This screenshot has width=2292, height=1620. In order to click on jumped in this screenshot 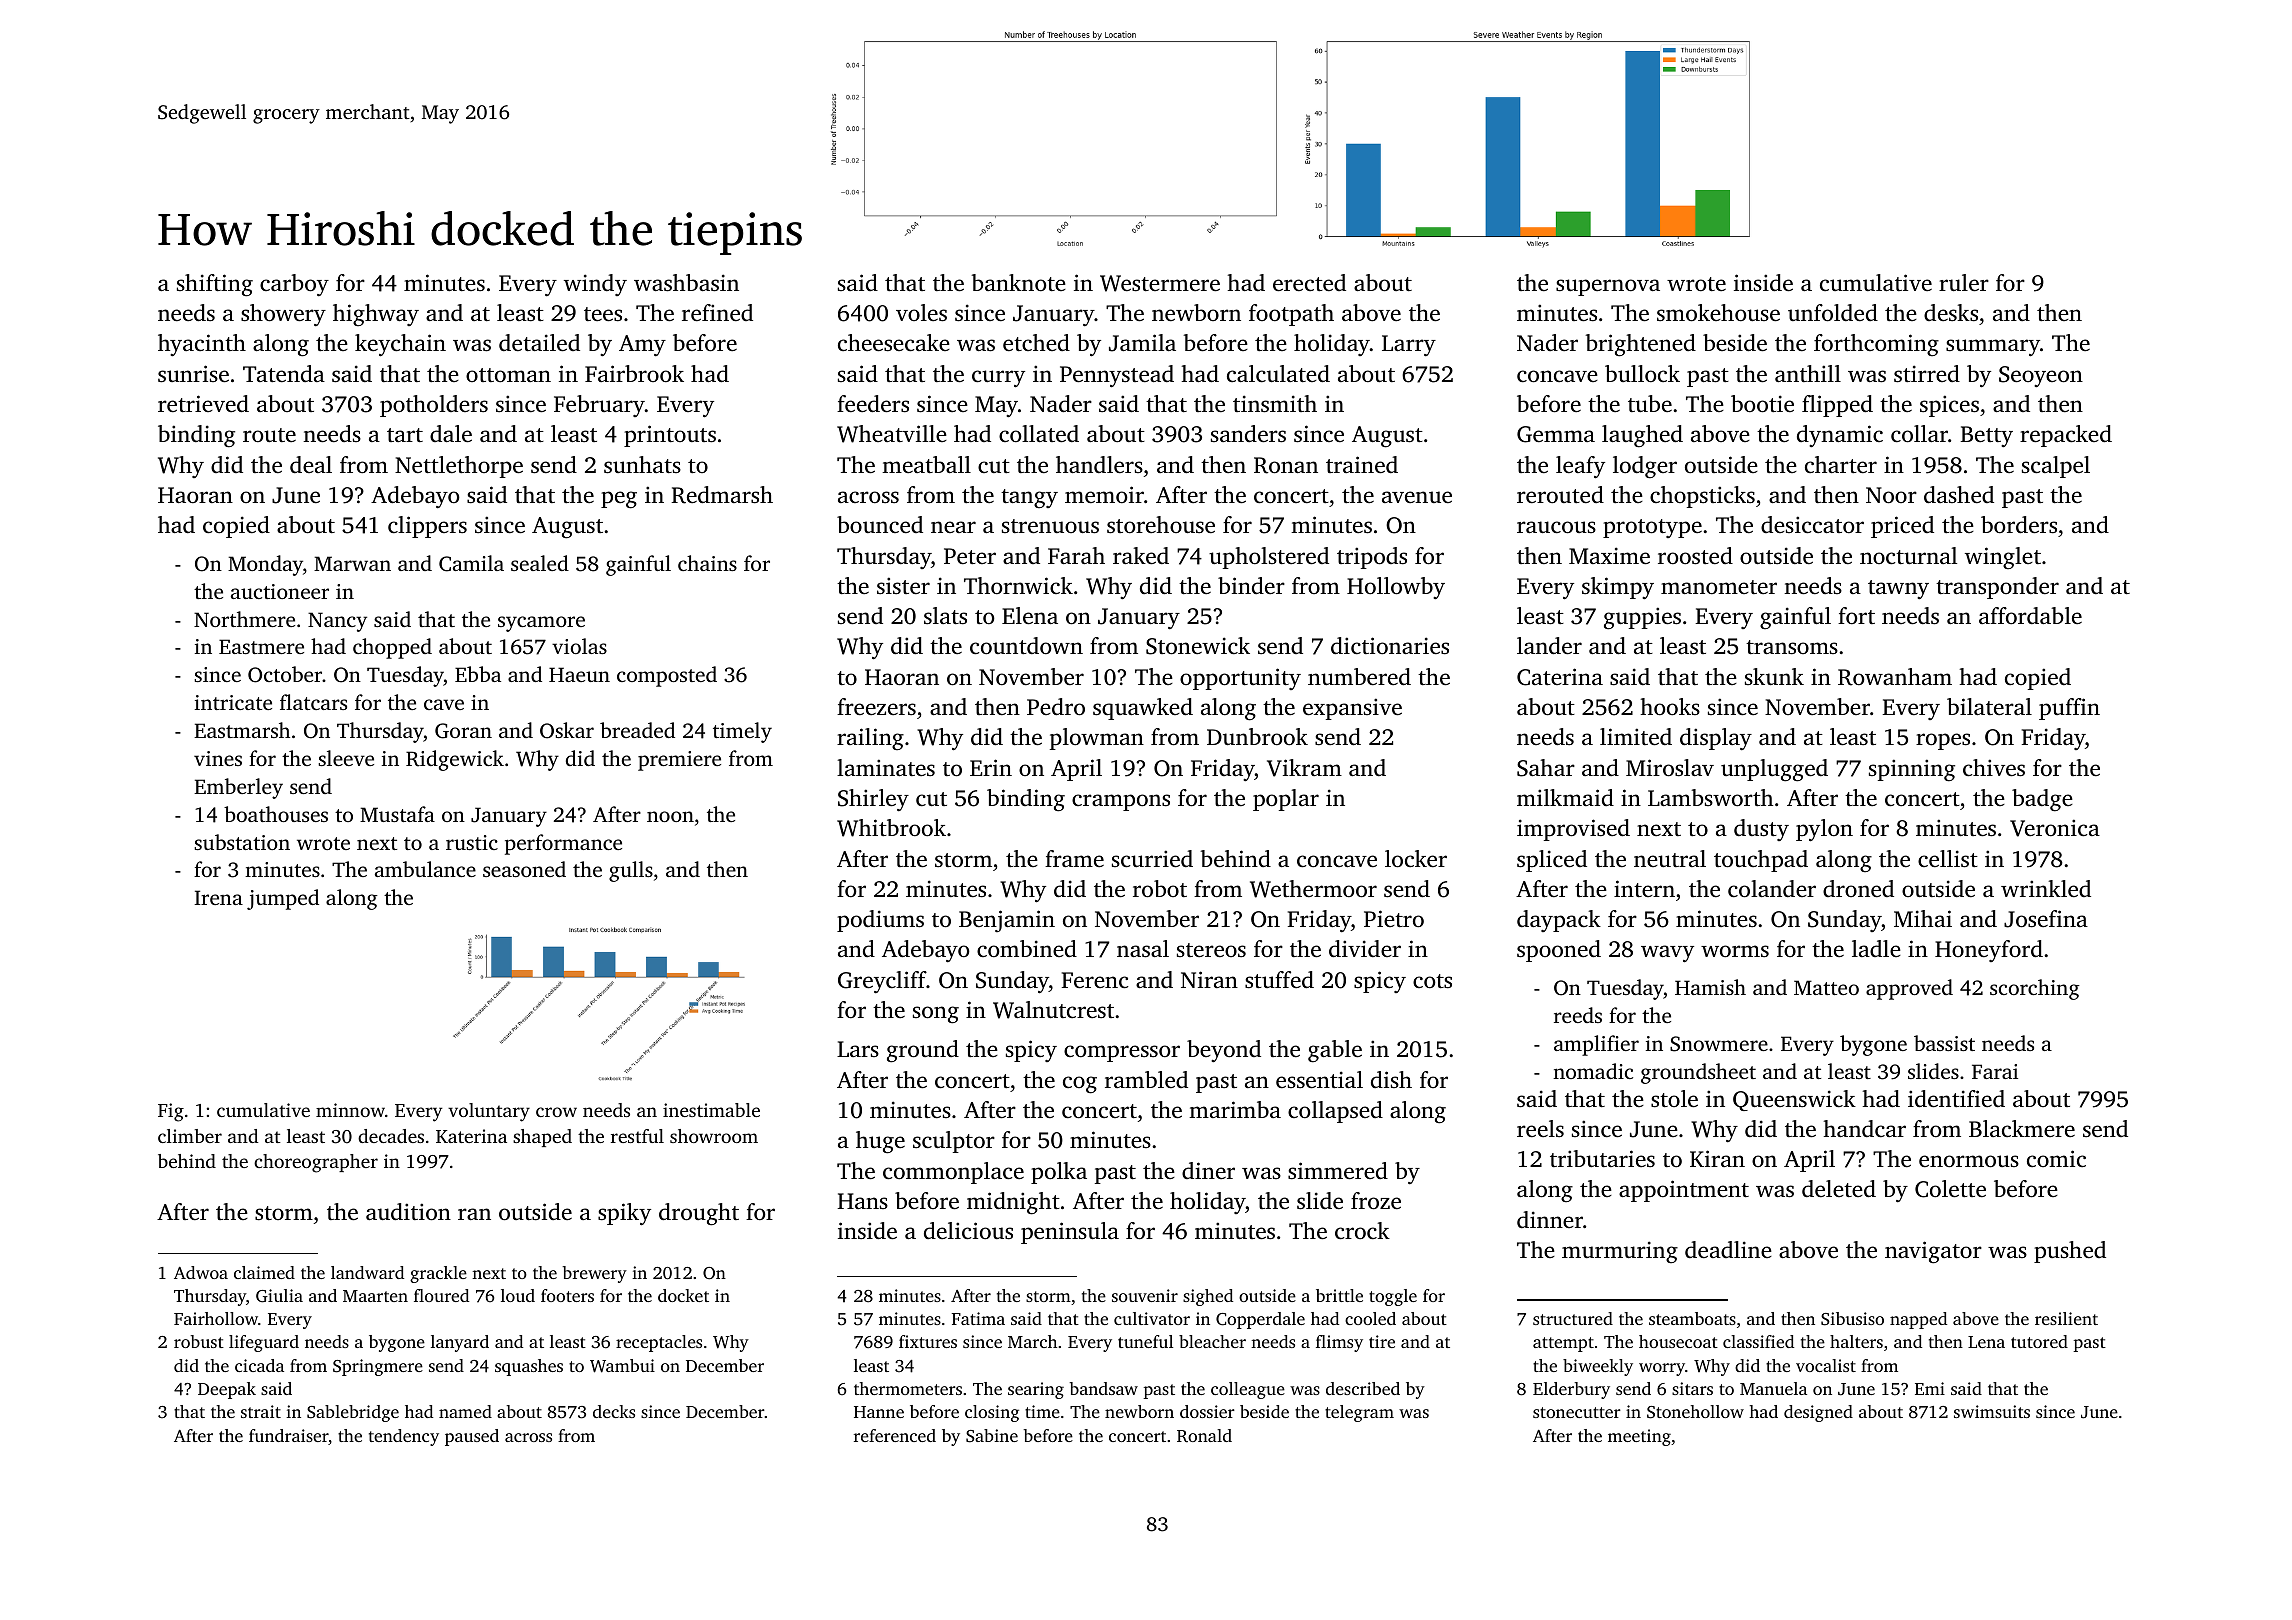, I will do `click(283, 899)`.
